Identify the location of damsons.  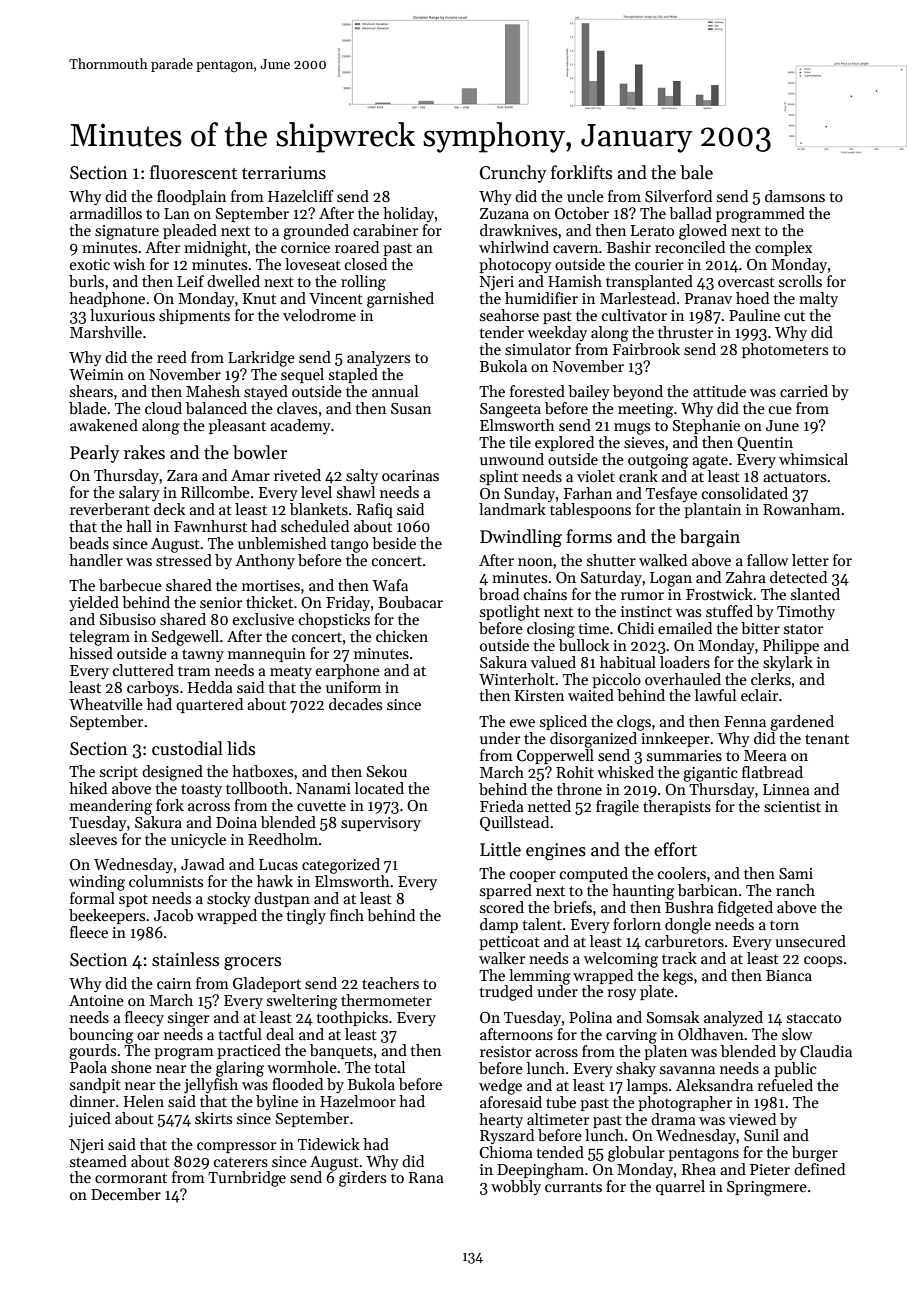
(795, 196).
